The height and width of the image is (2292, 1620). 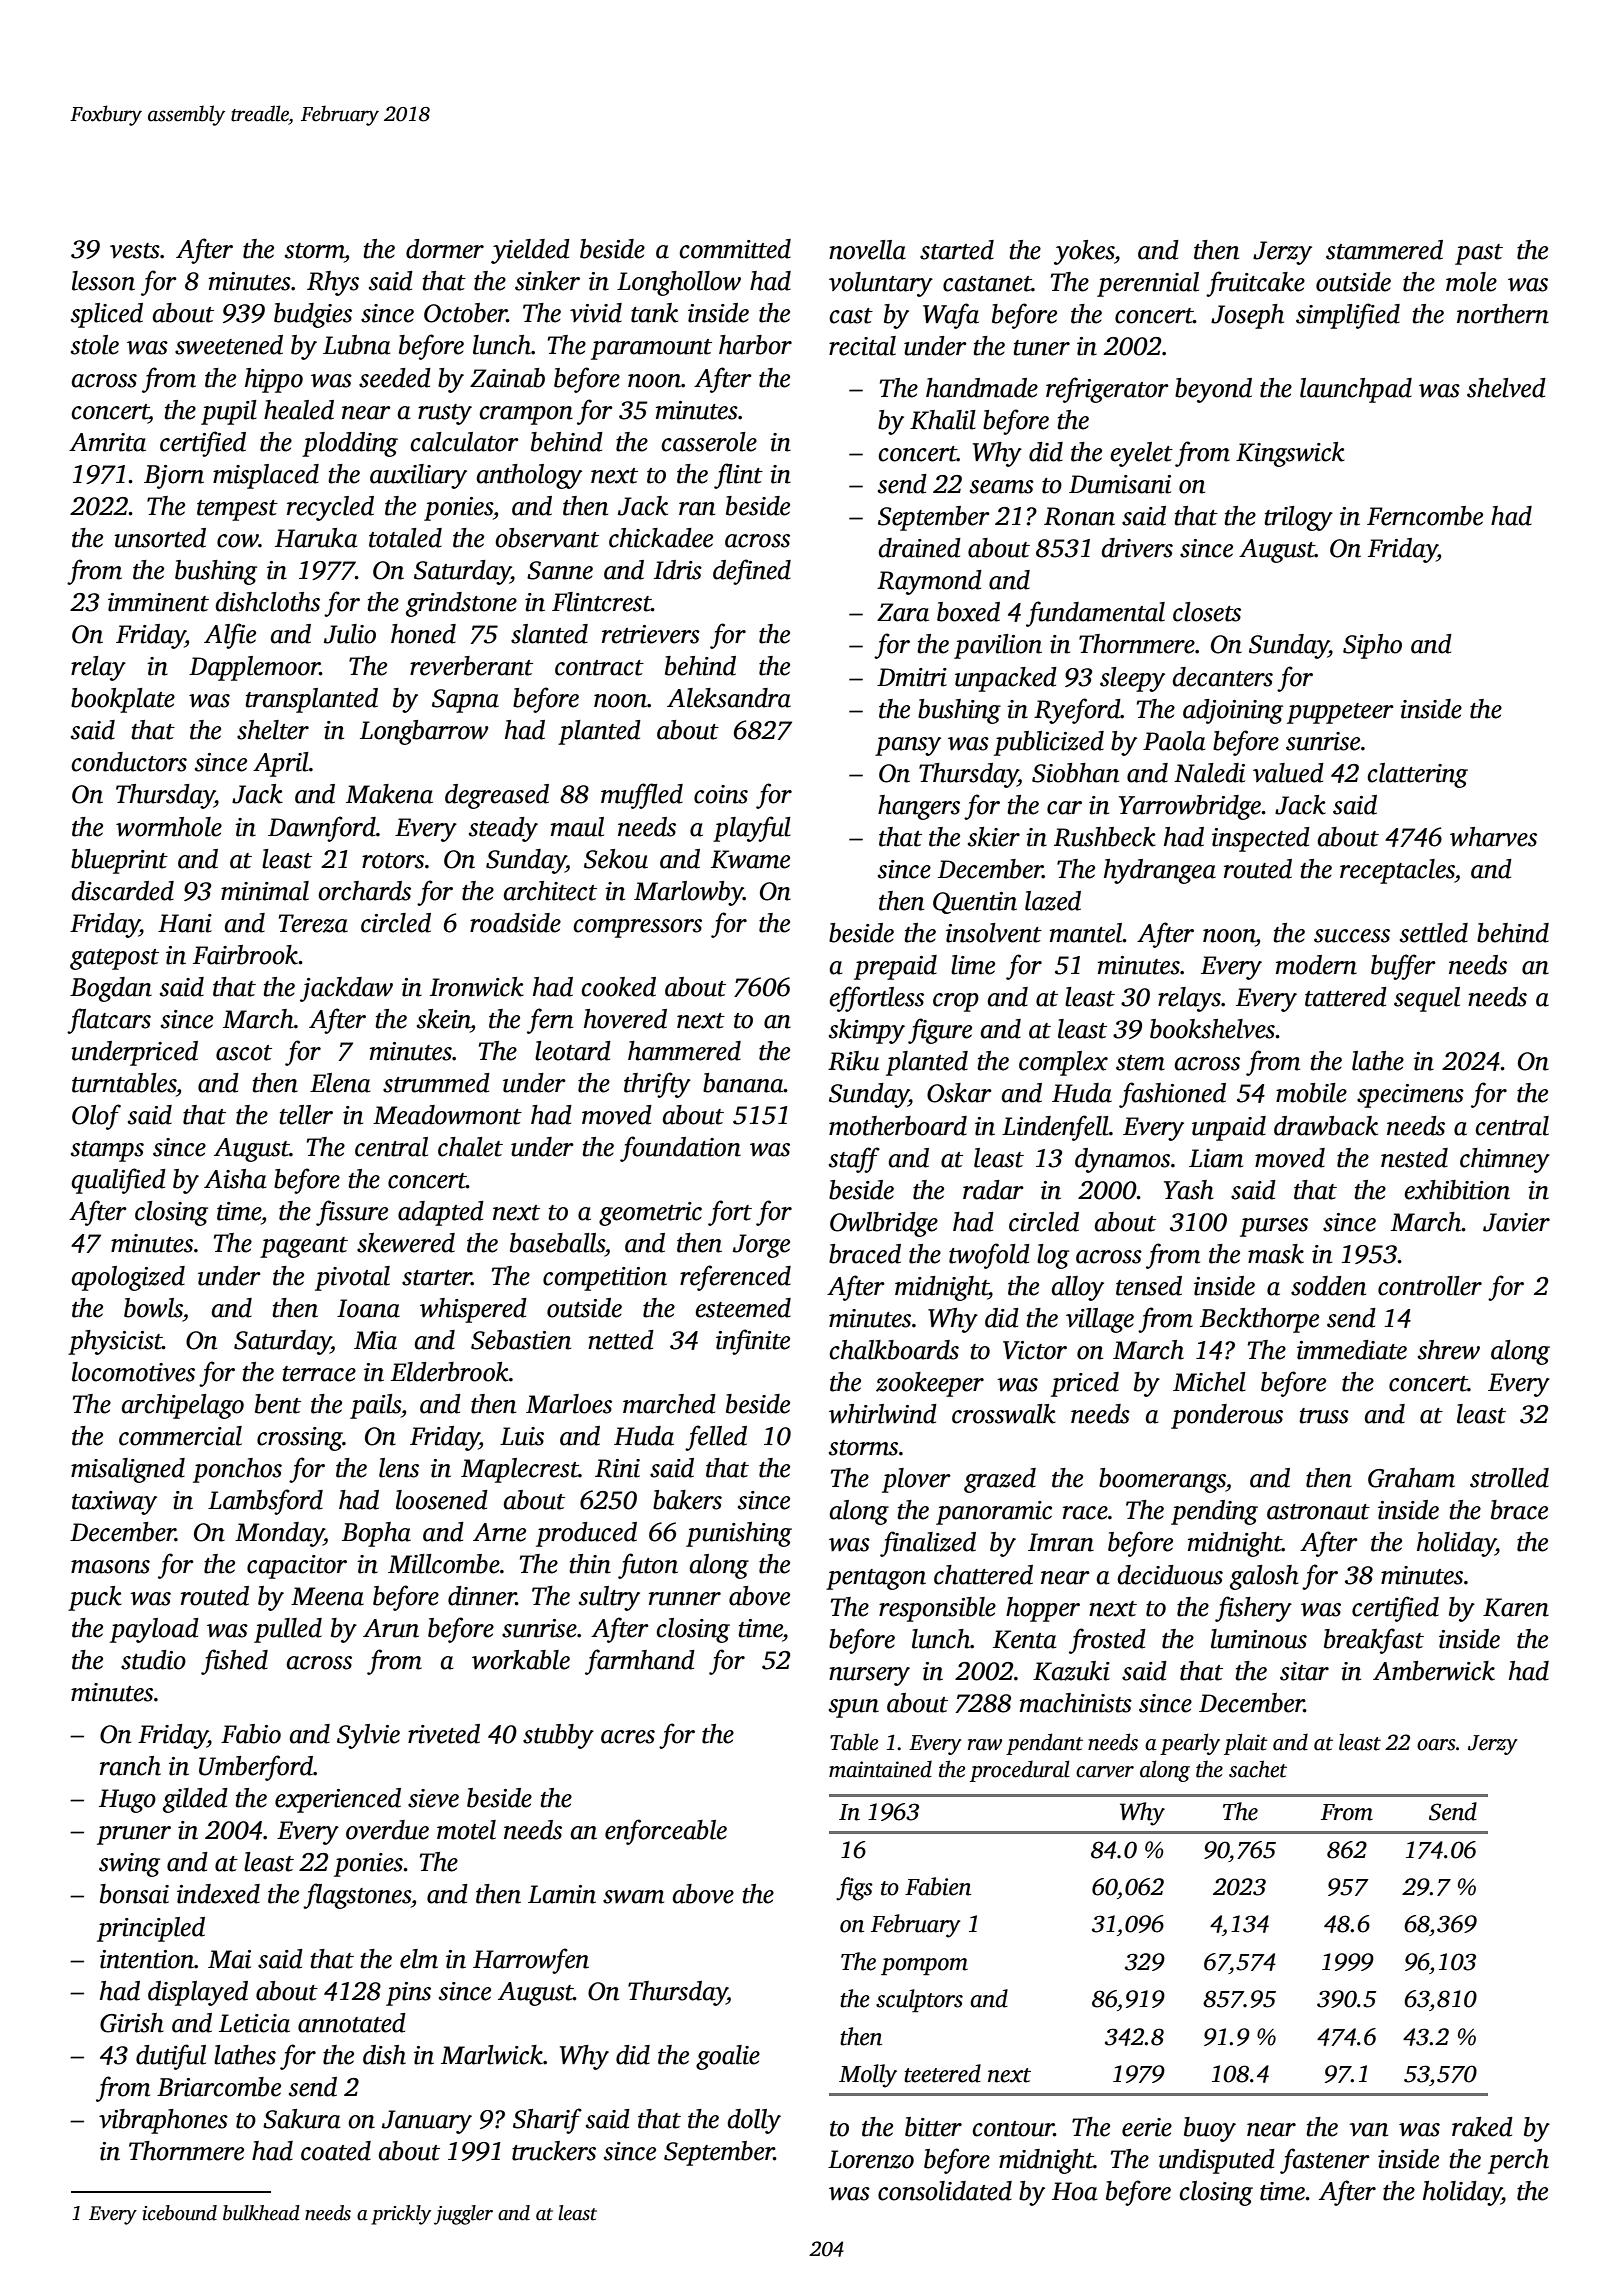 I want to click on procedural, so click(x=1020, y=1771).
